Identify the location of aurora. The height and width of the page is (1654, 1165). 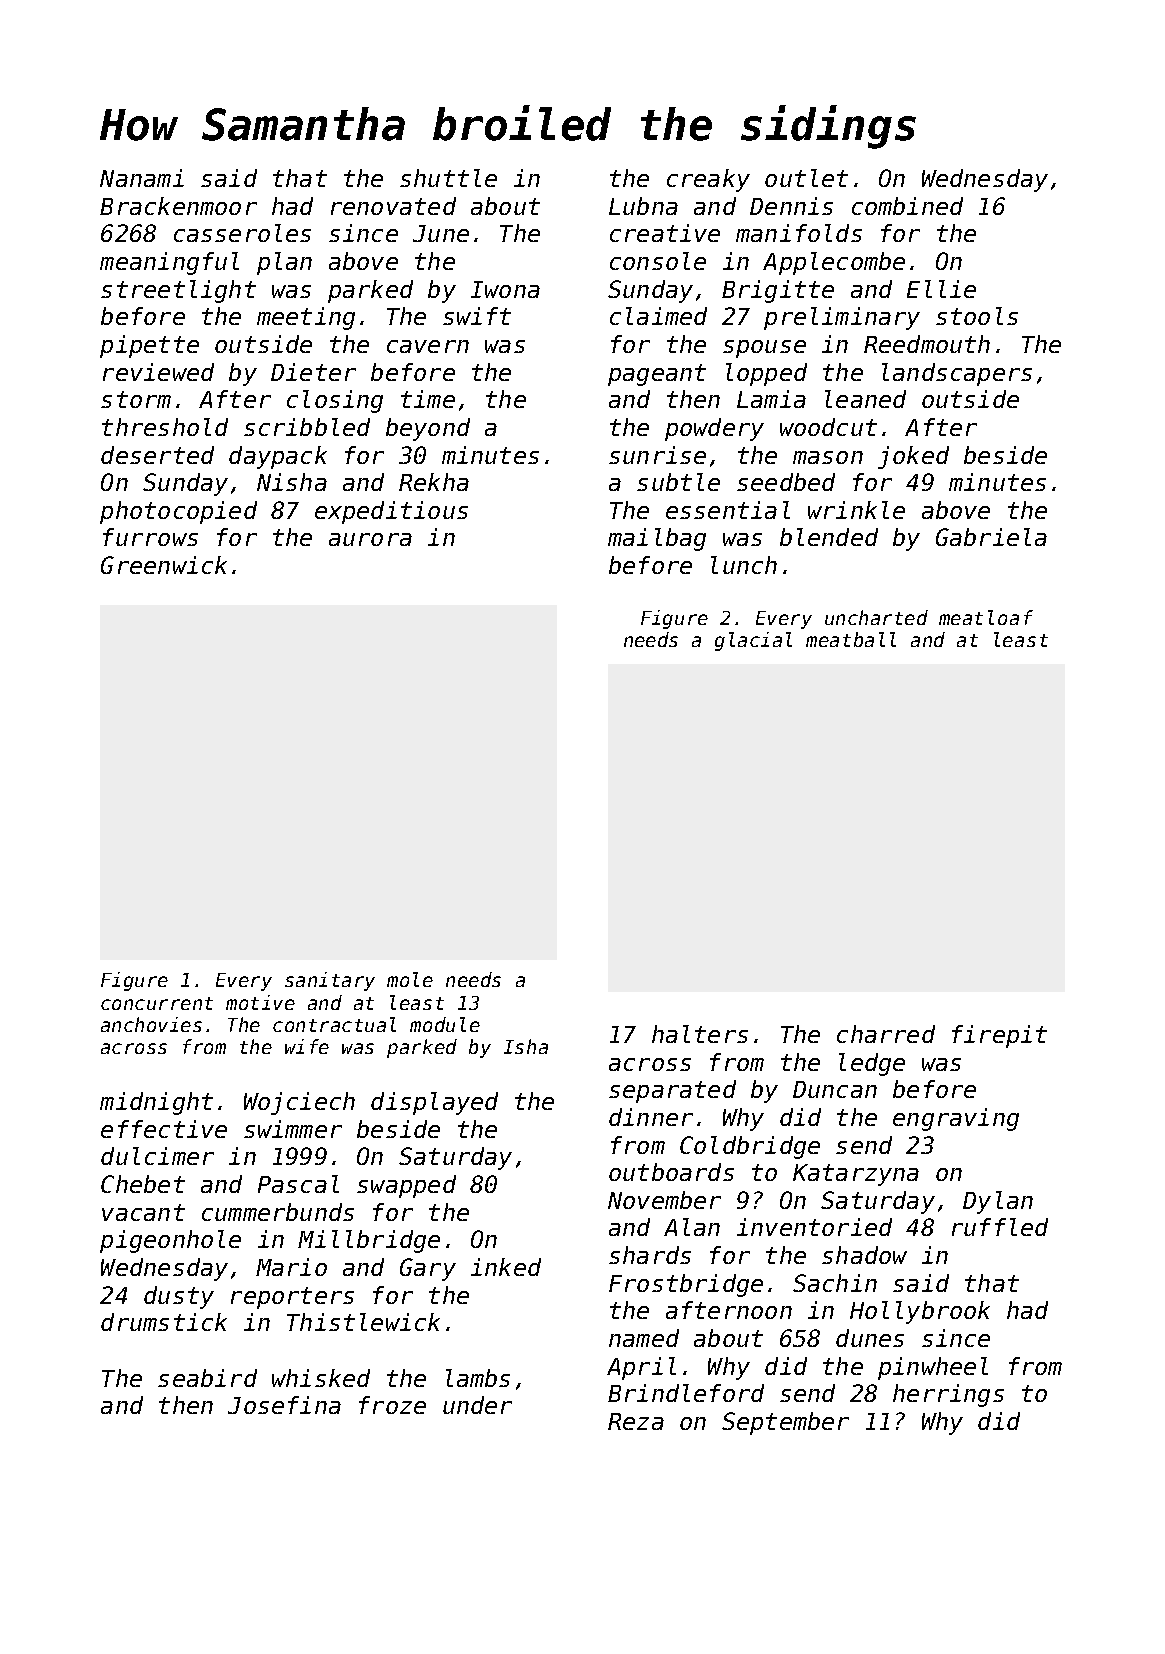
(370, 539).
